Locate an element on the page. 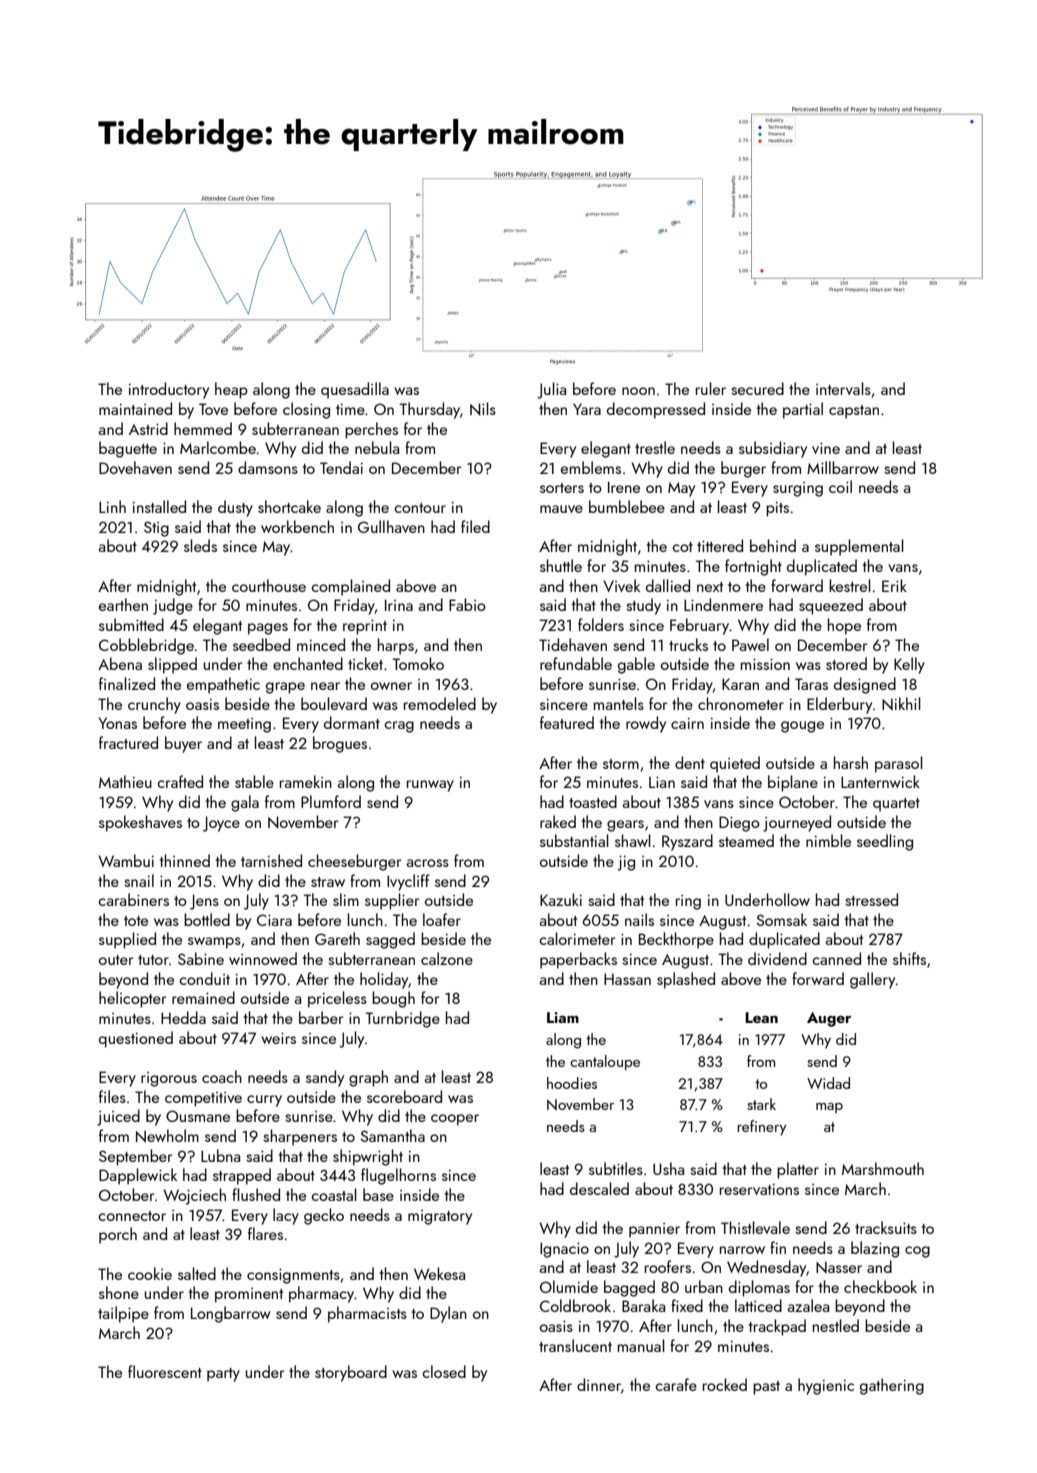 This document has height=1473, width=1037. supplier is located at coordinates (392, 901).
